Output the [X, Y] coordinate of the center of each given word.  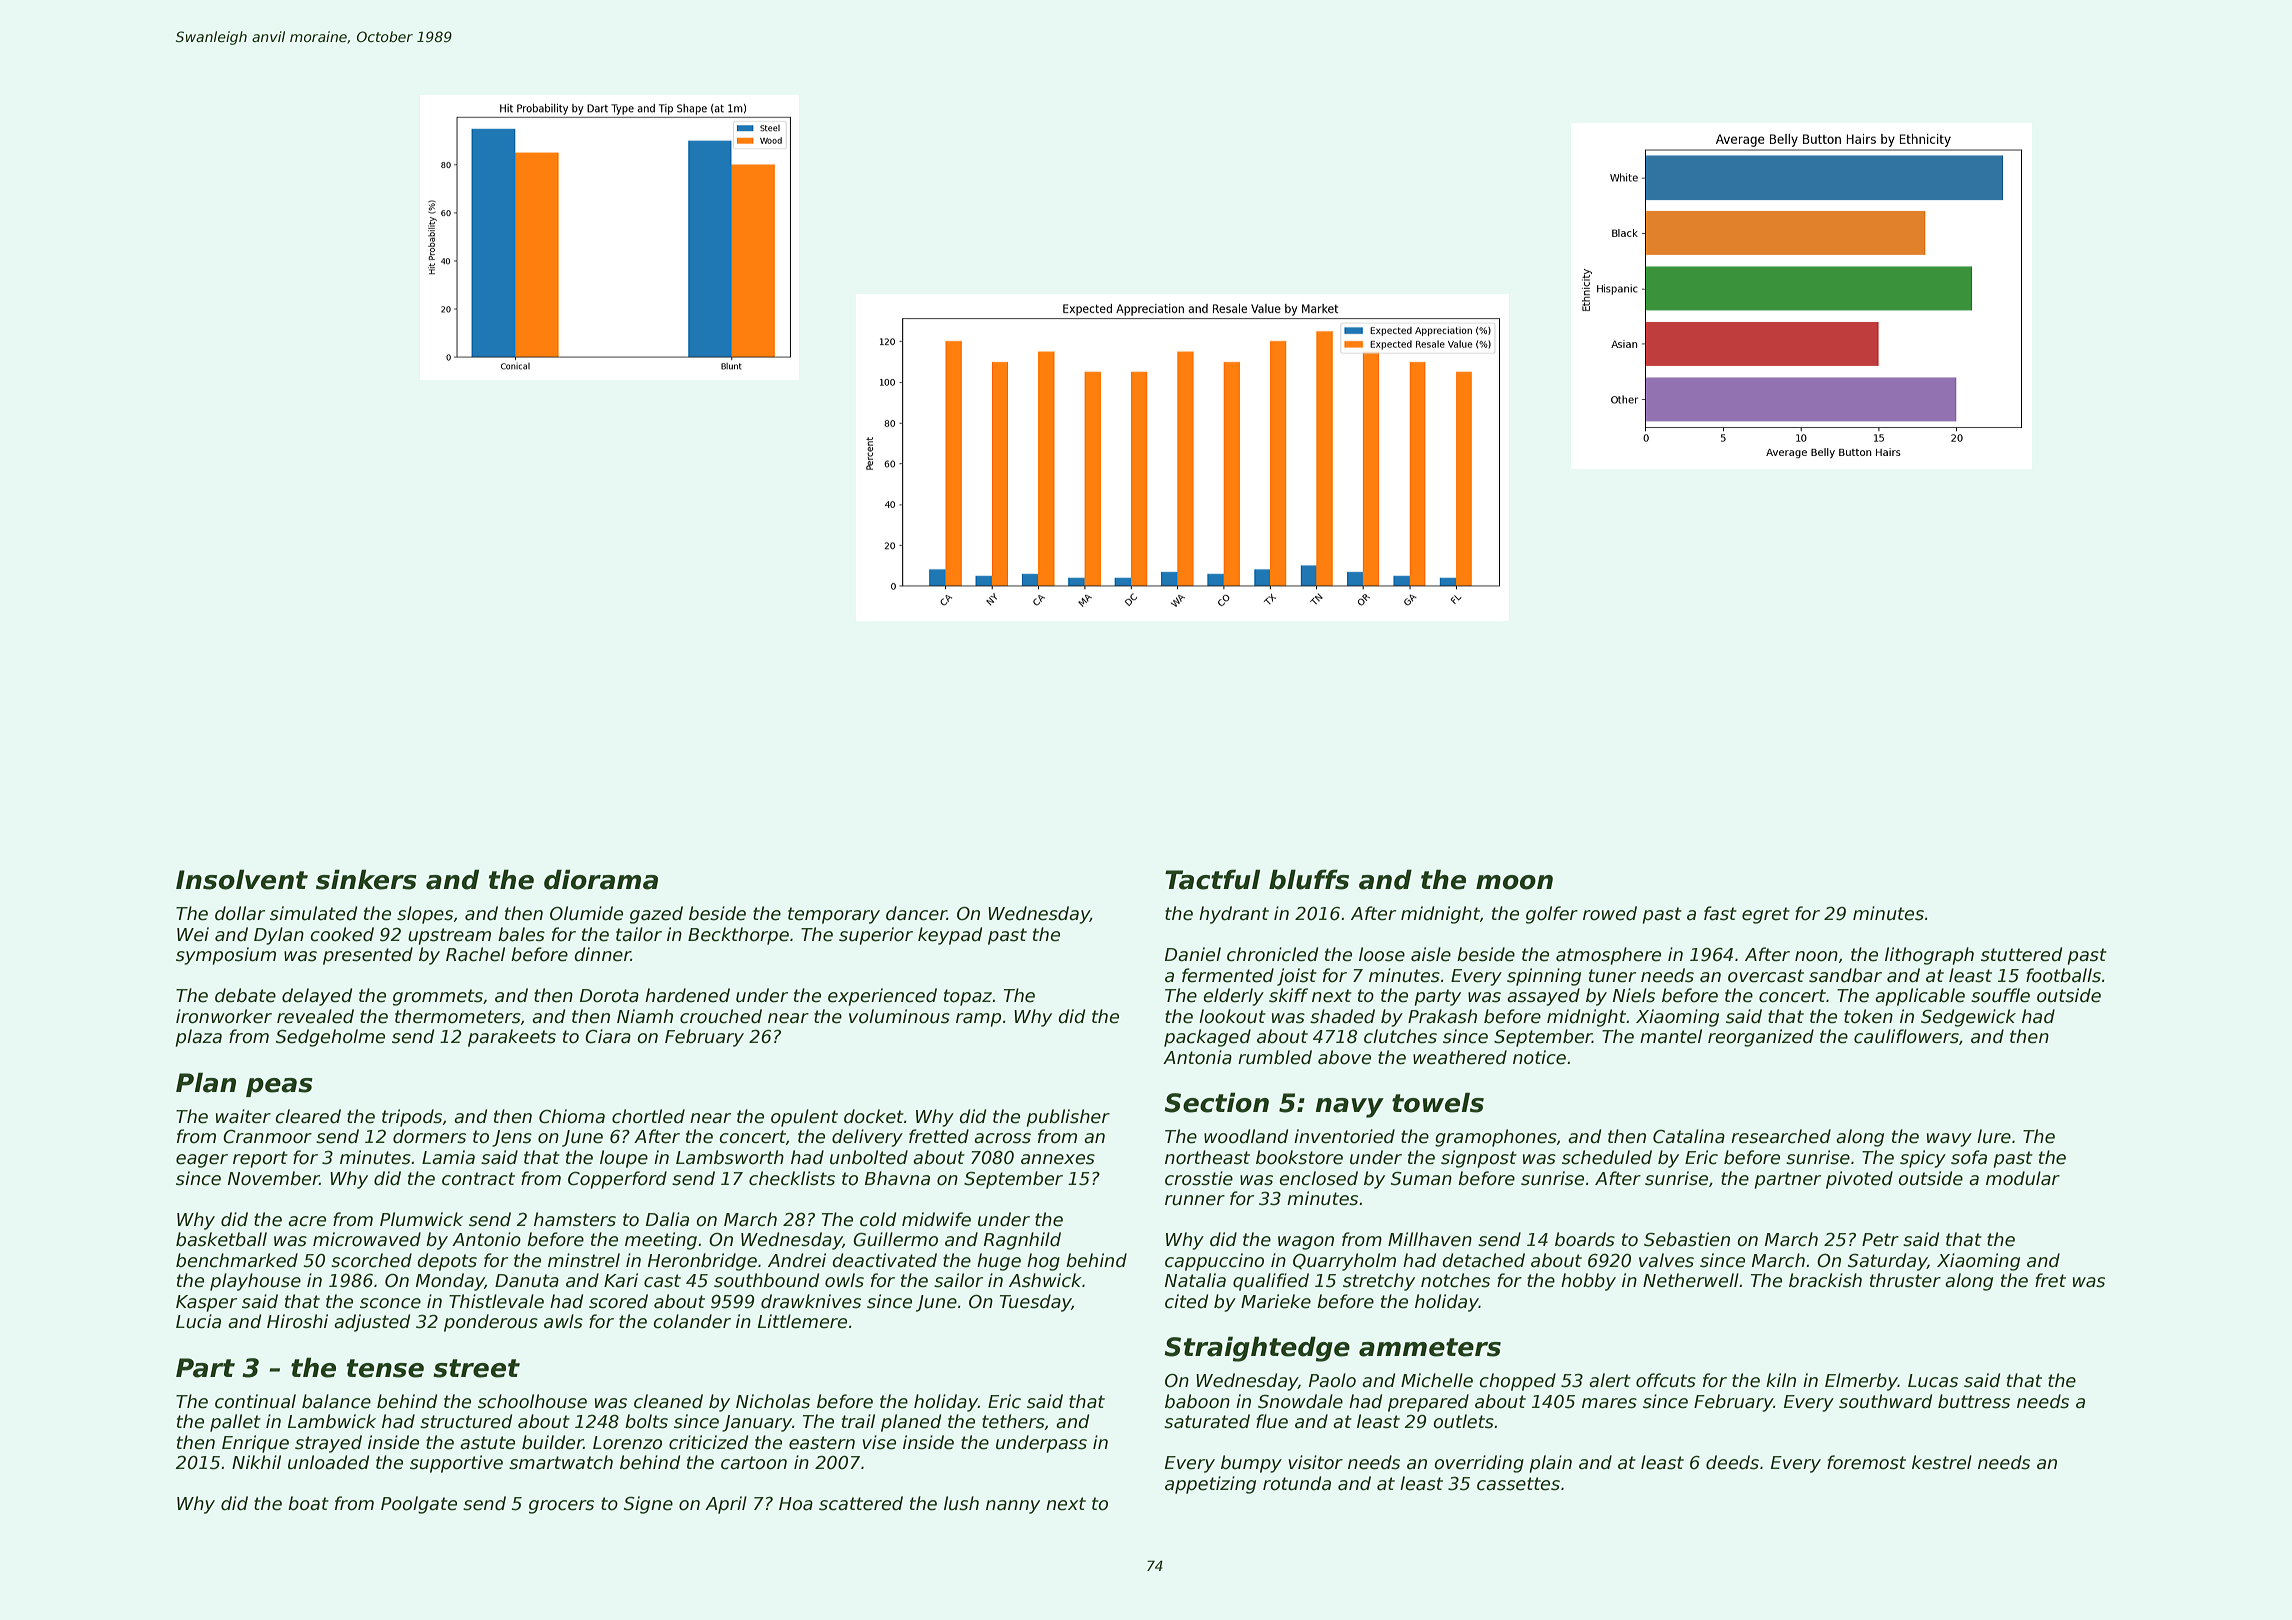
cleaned [668, 1401]
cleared [308, 1116]
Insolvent [242, 879]
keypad [950, 936]
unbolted [869, 1157]
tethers [1013, 1421]
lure [1994, 1136]
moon [1514, 882]
